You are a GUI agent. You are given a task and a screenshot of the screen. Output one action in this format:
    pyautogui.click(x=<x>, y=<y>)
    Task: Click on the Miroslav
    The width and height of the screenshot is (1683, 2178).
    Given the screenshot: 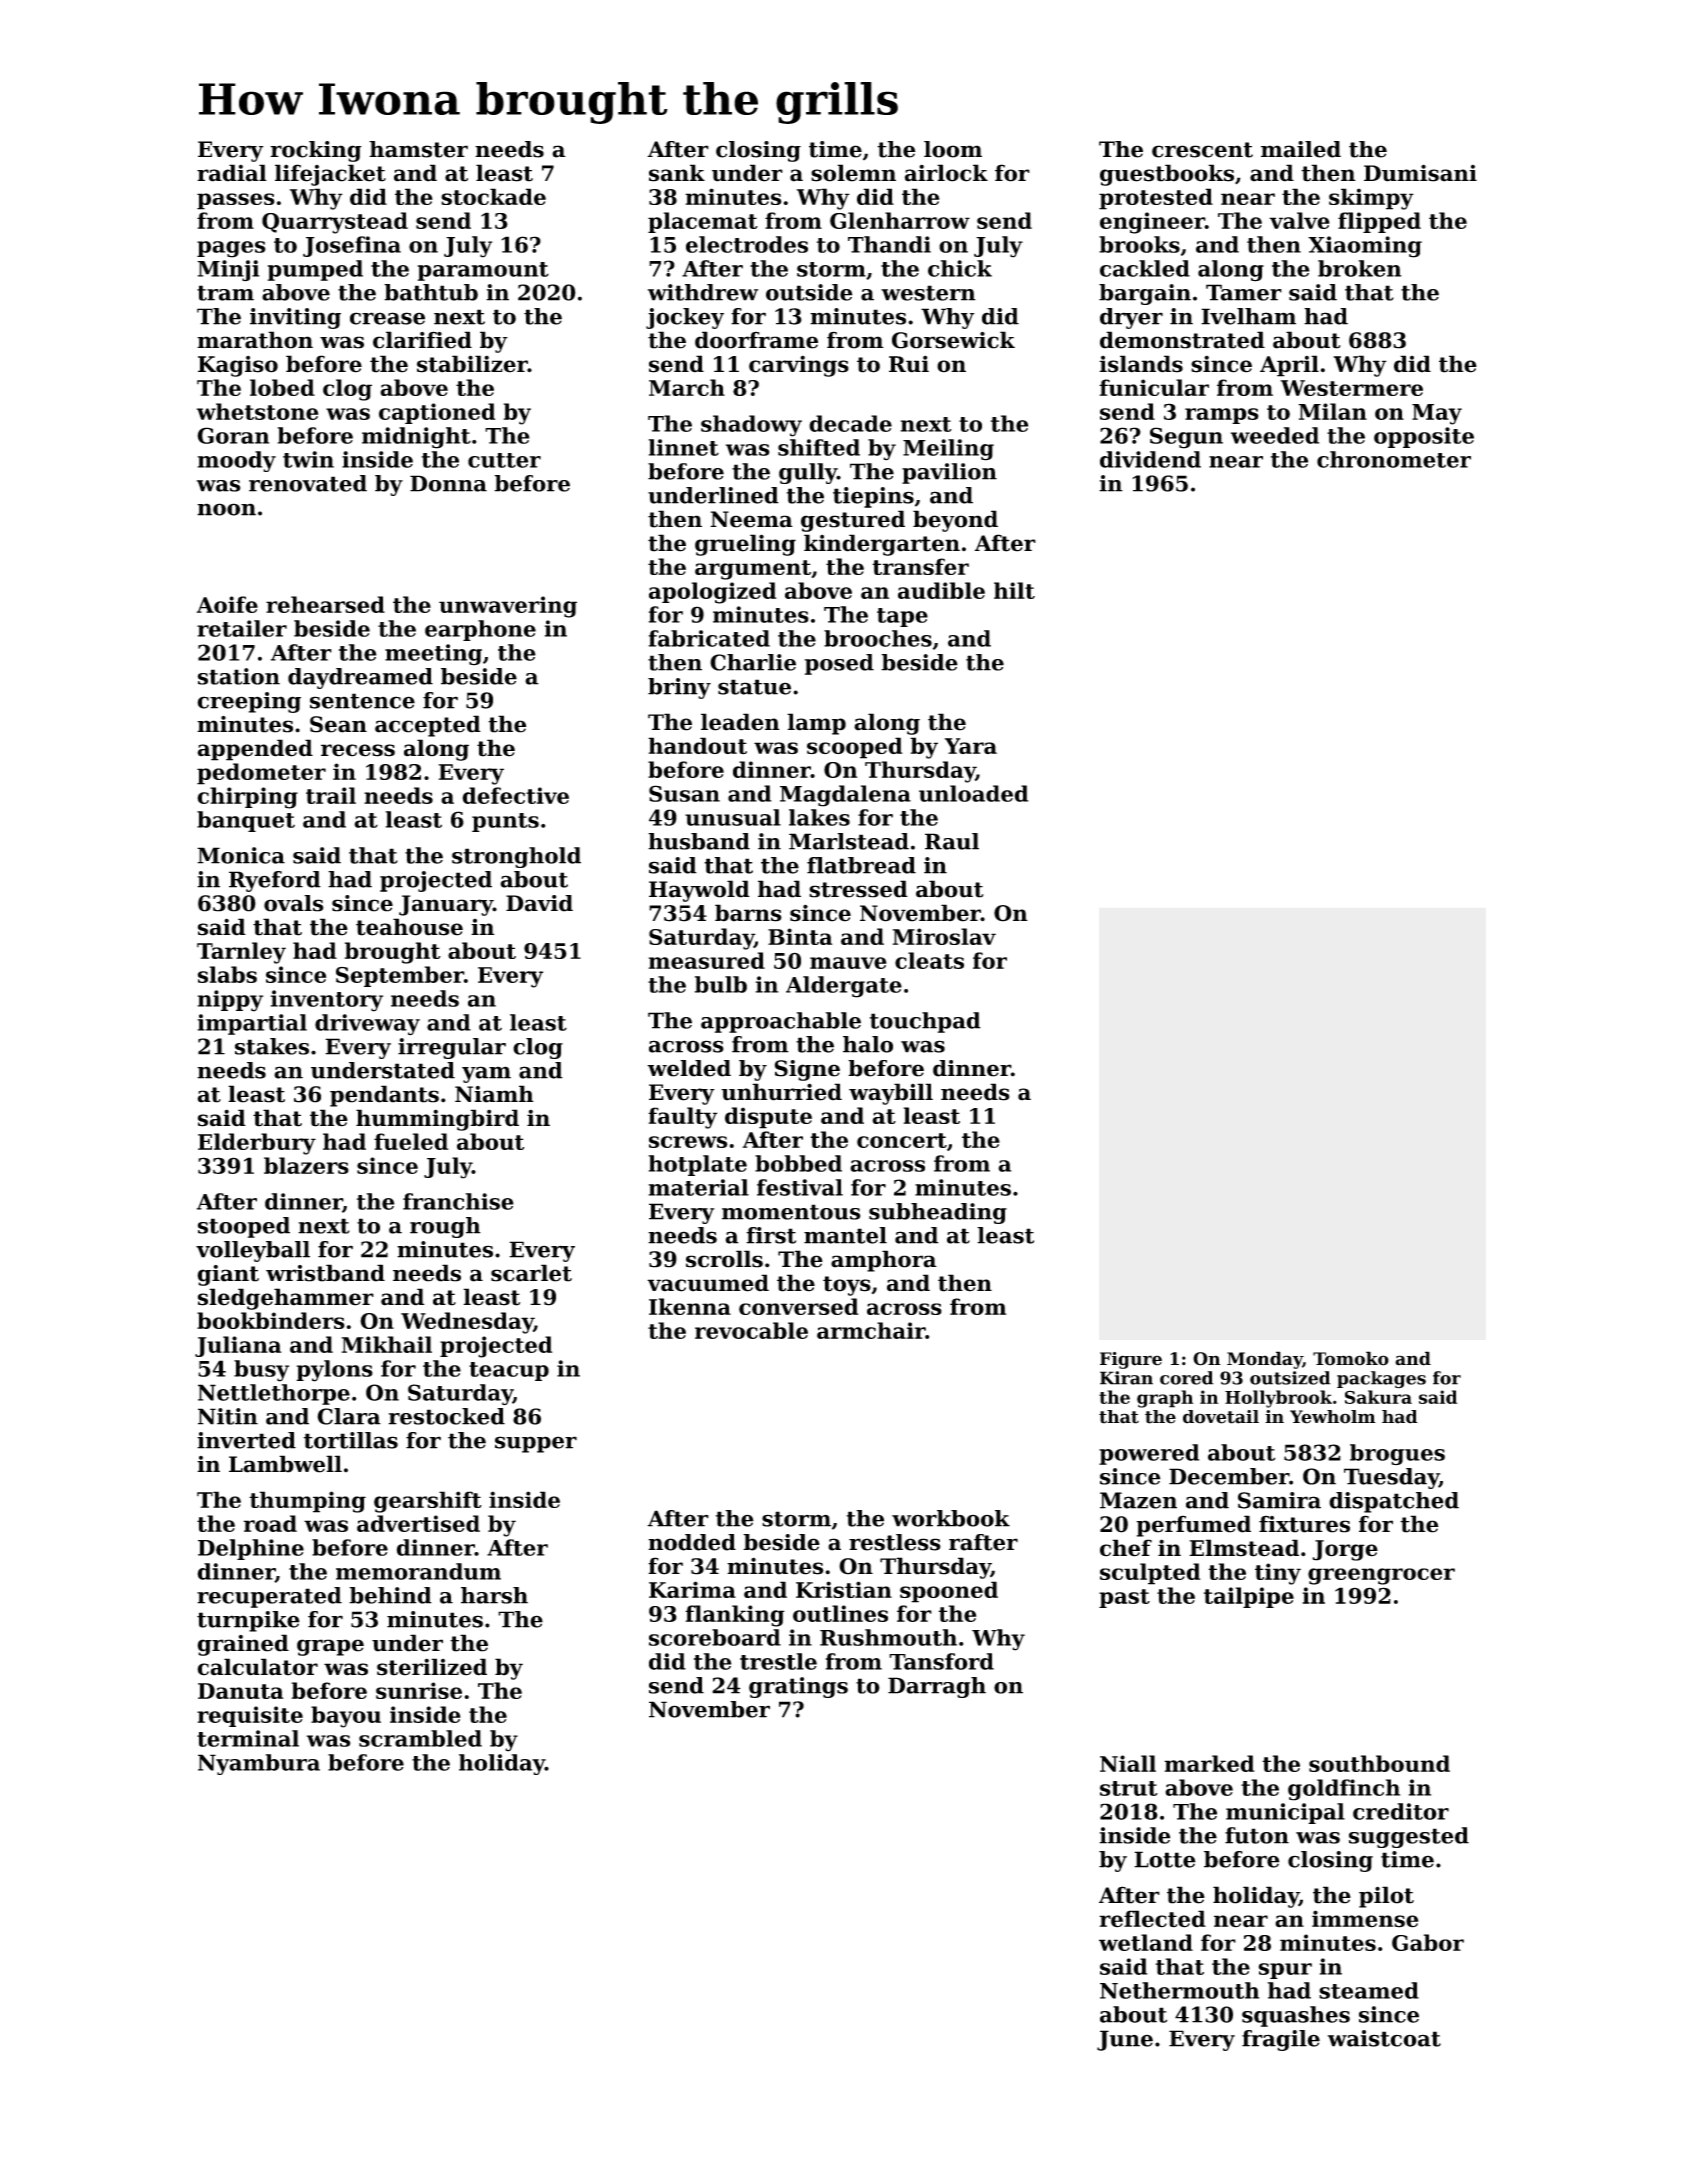 What is the action you would take?
    pyautogui.click(x=944, y=936)
